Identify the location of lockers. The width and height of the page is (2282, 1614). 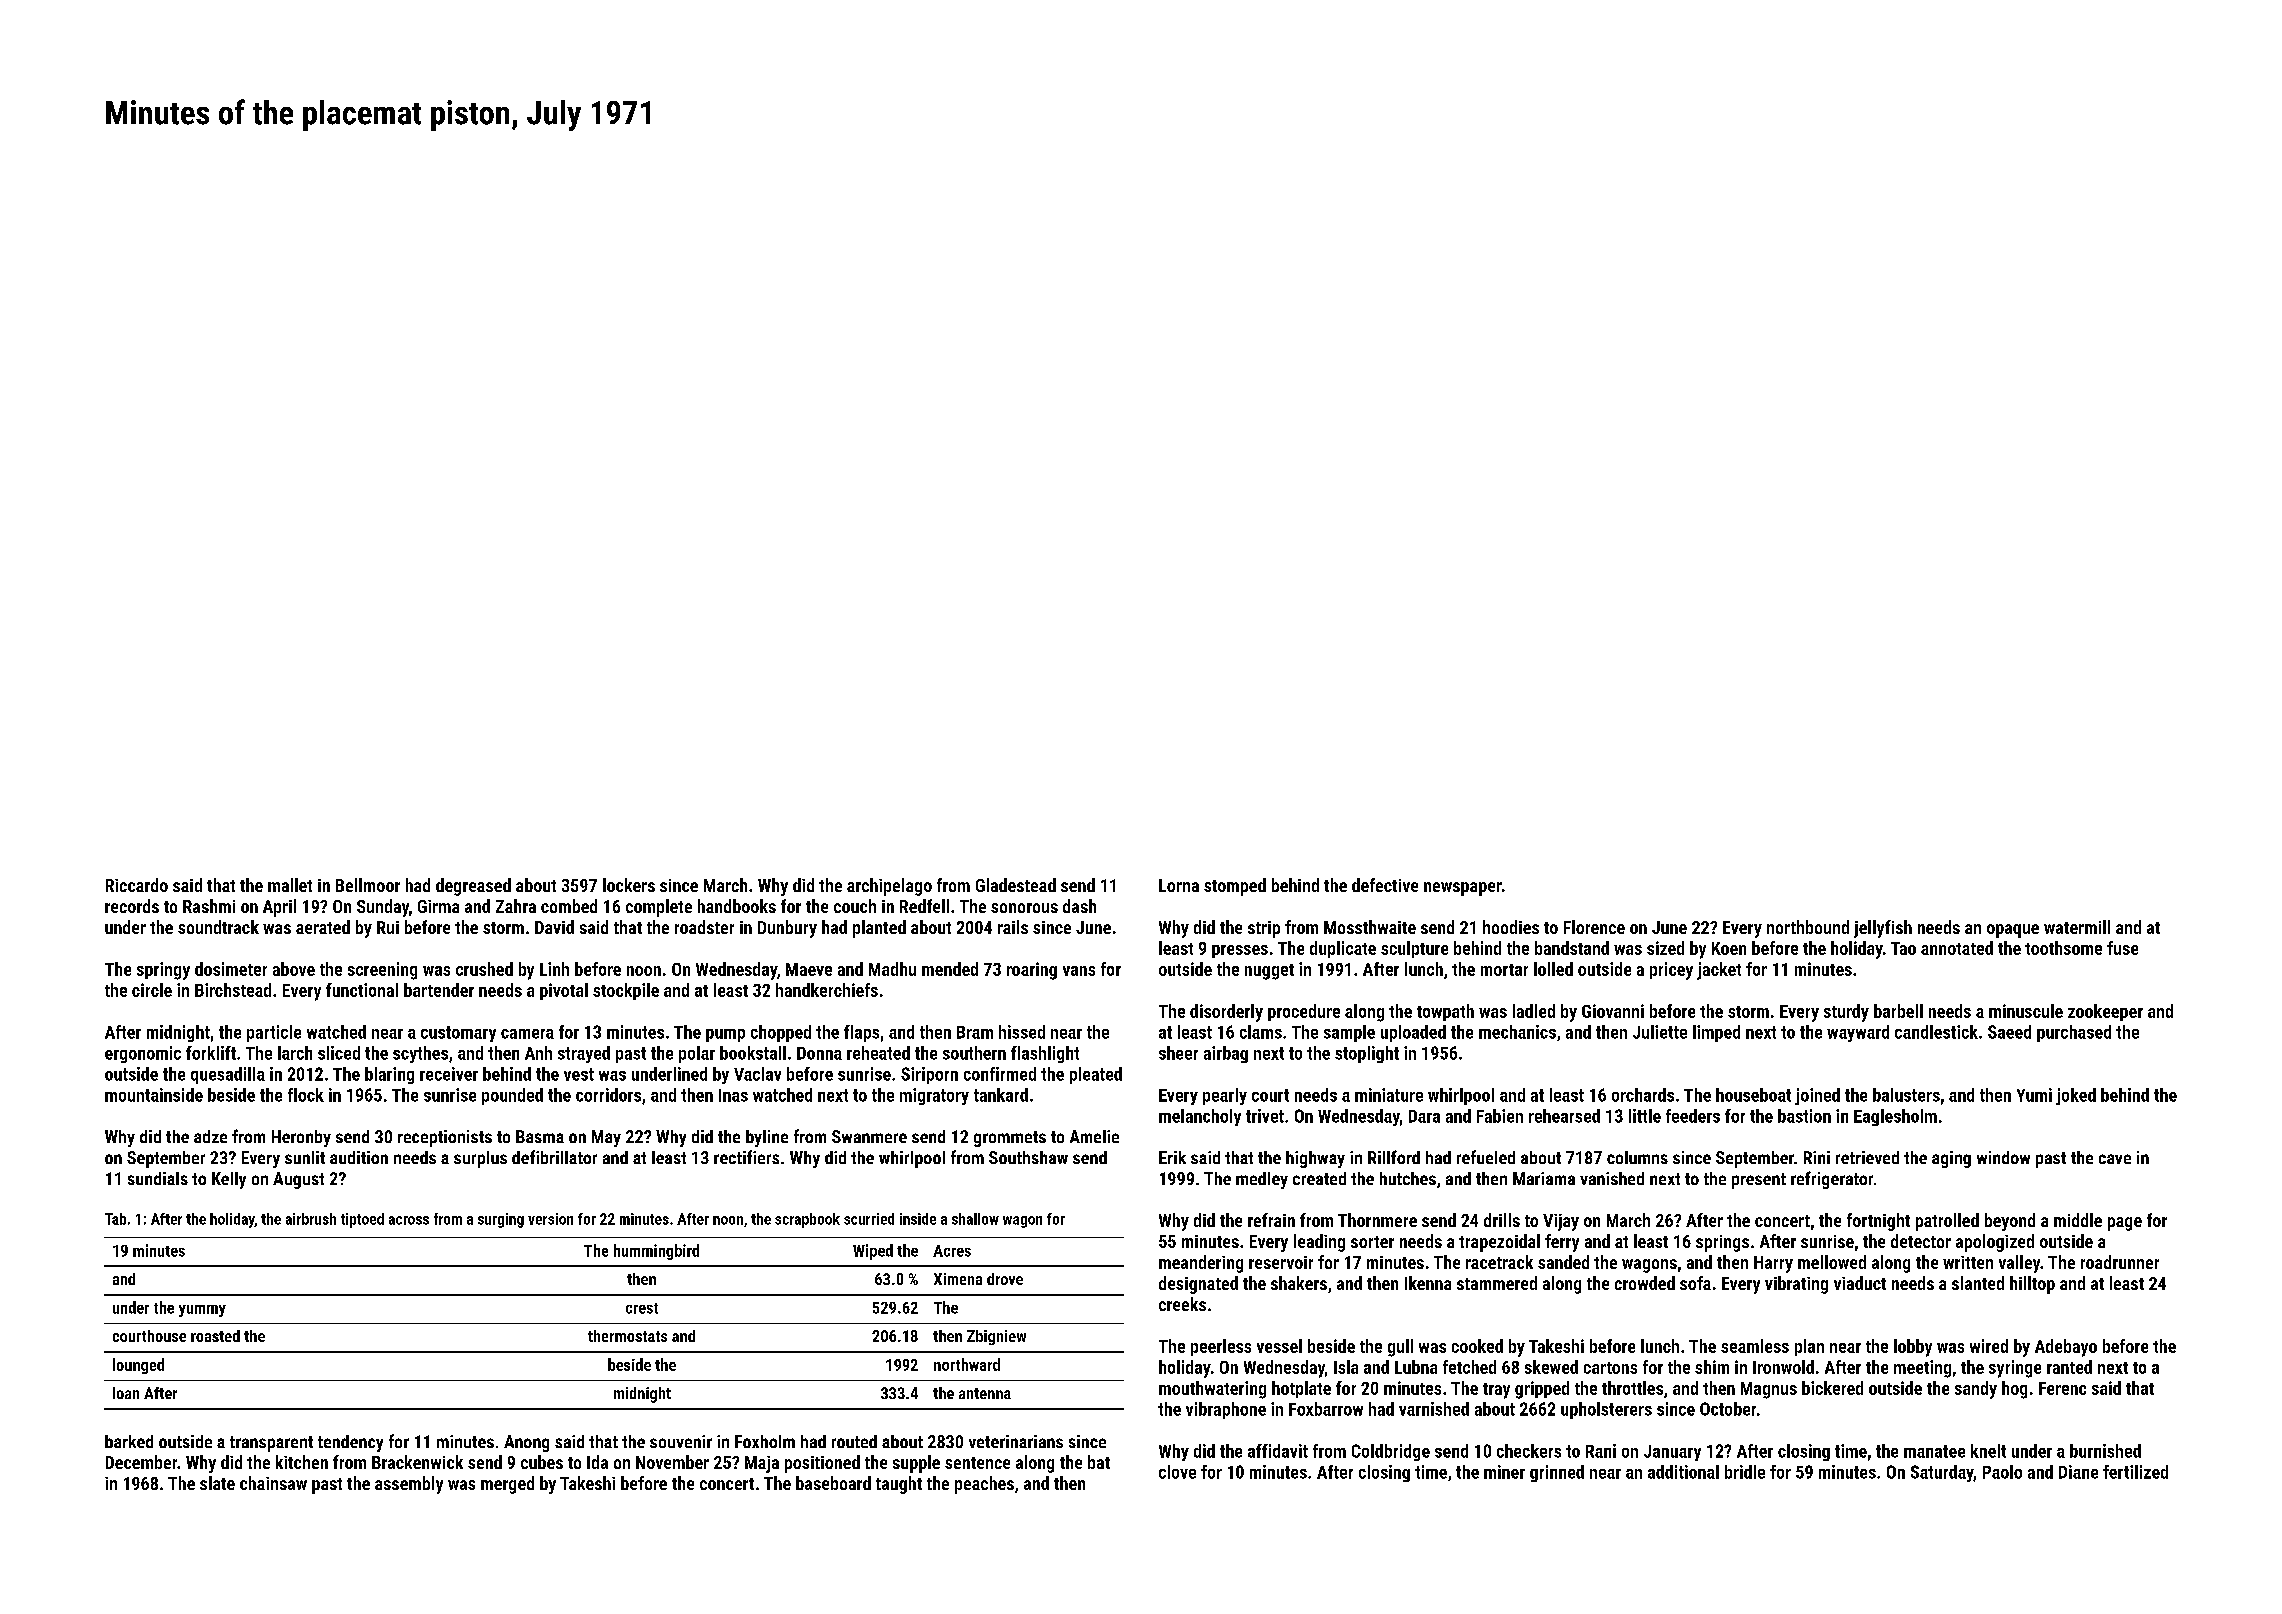
(629, 885).
